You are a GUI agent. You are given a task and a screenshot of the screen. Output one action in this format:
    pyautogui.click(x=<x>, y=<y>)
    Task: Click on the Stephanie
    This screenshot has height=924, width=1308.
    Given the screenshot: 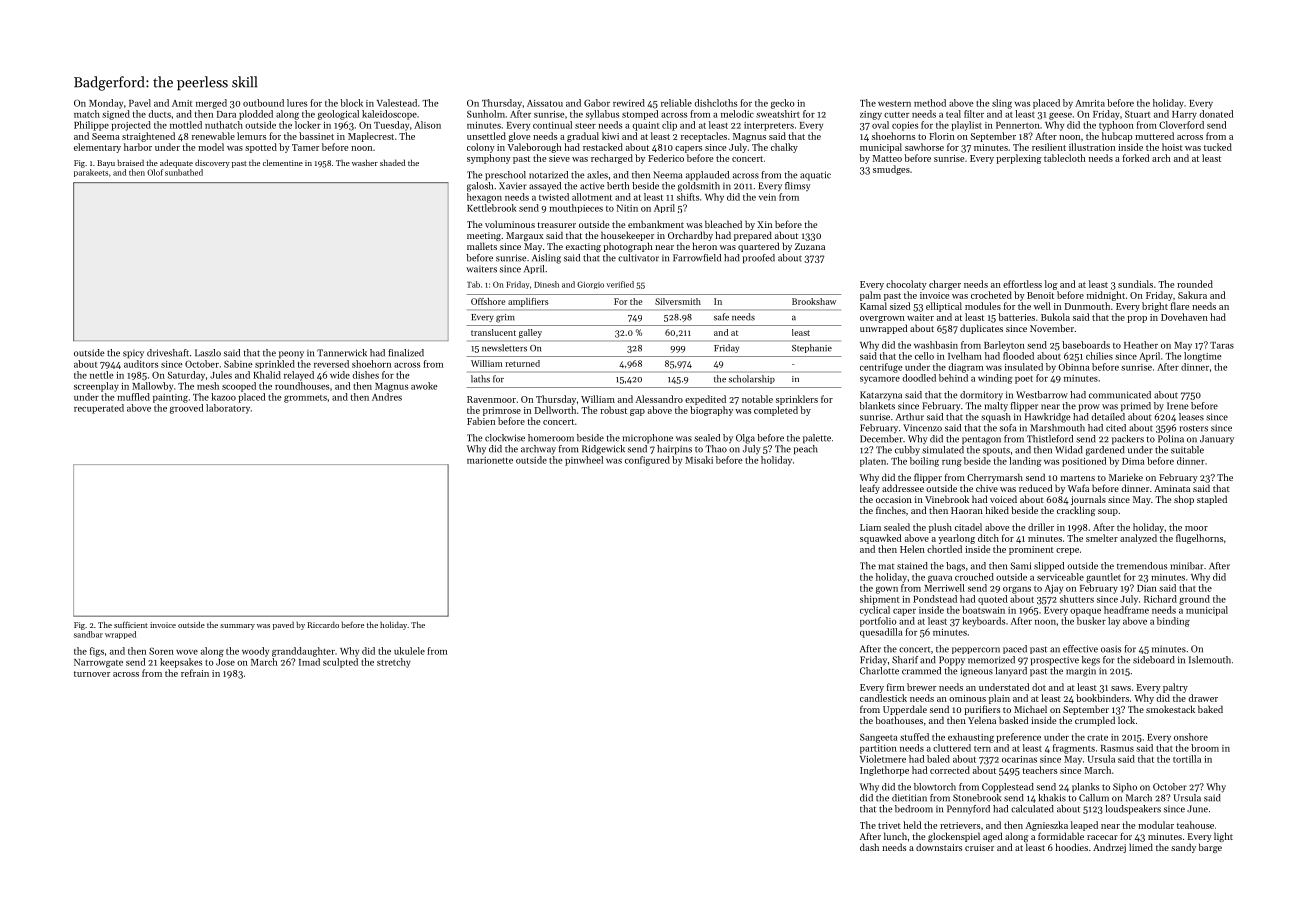 What is the action you would take?
    pyautogui.click(x=812, y=348)
